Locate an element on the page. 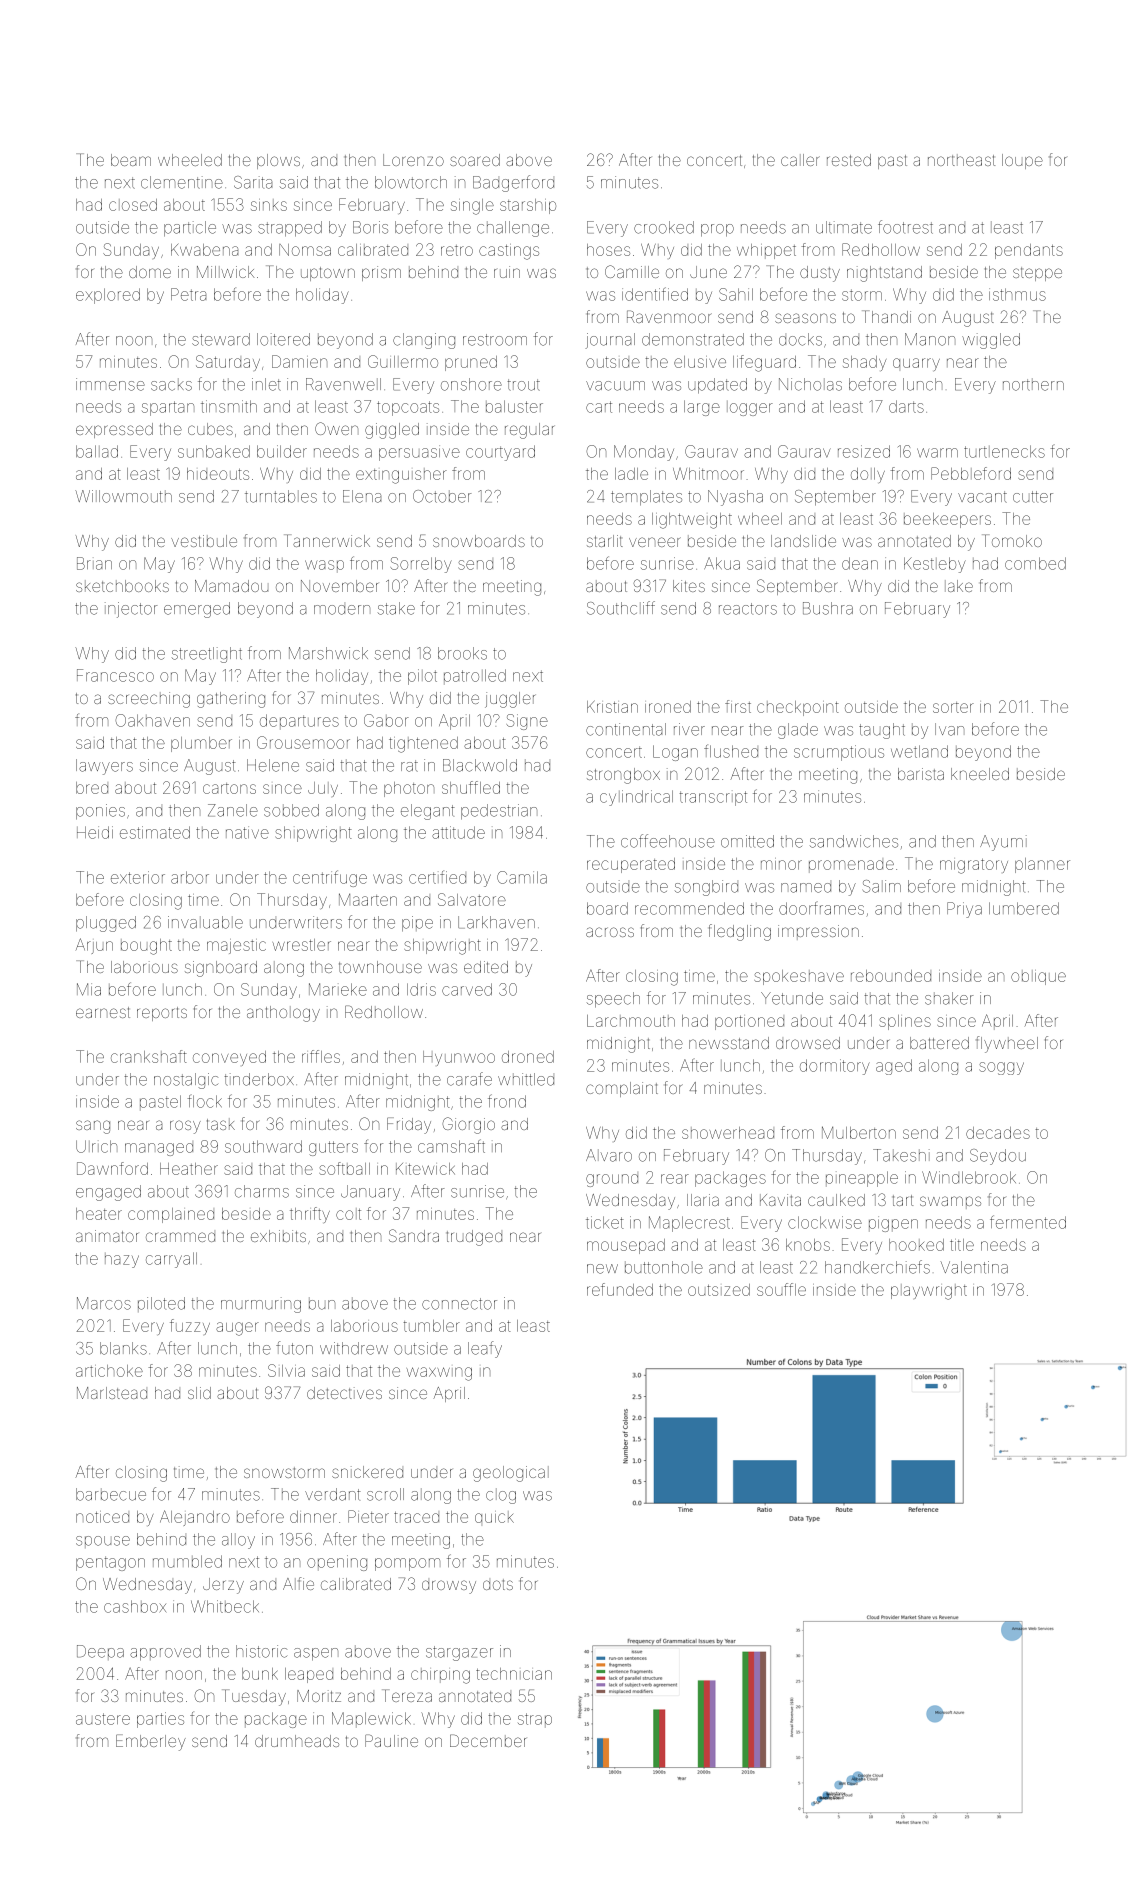 The height and width of the image is (1888, 1146). ruin is located at coordinates (507, 272).
